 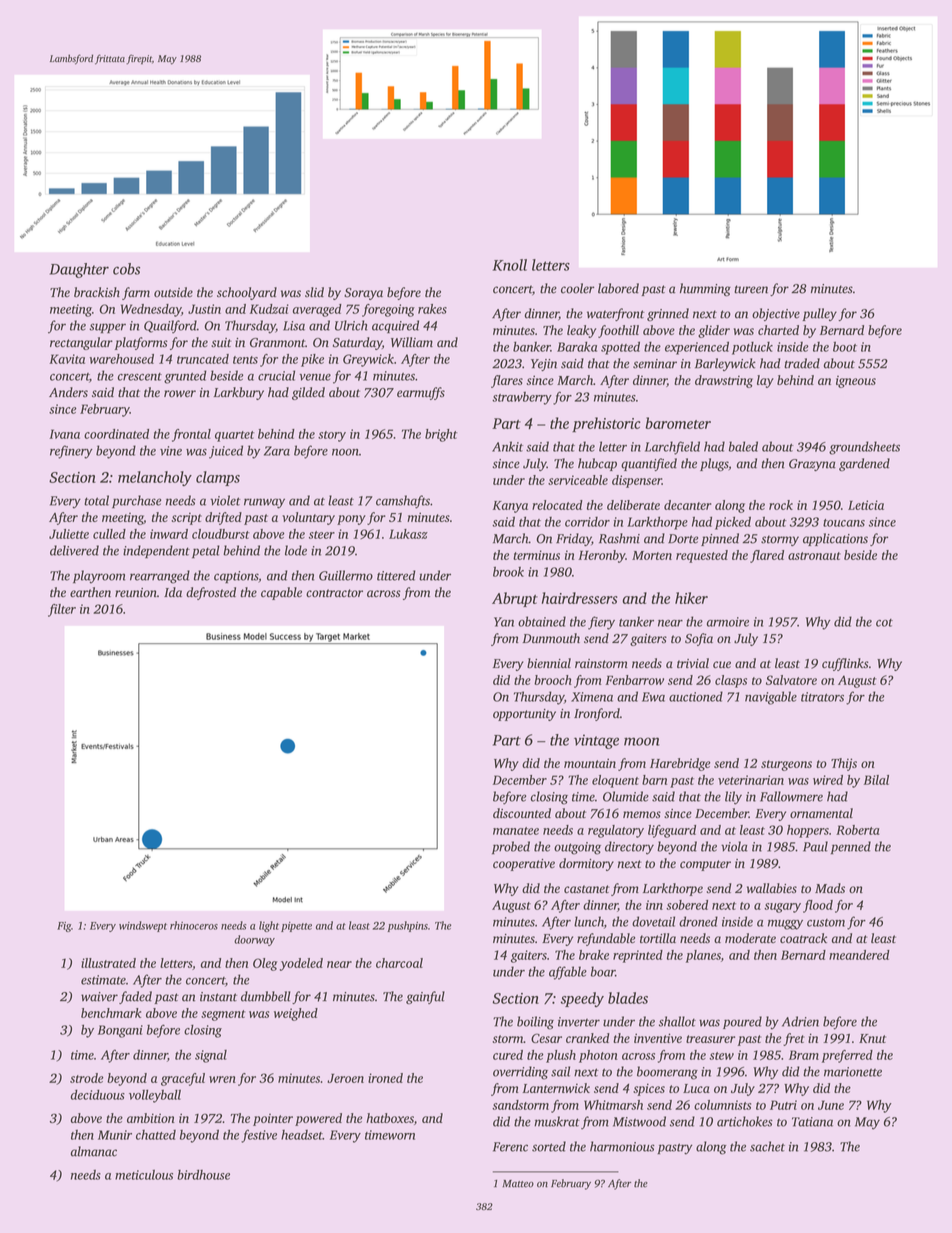 What do you see at coordinates (620, 348) in the screenshot?
I see `spotted` at bounding box center [620, 348].
